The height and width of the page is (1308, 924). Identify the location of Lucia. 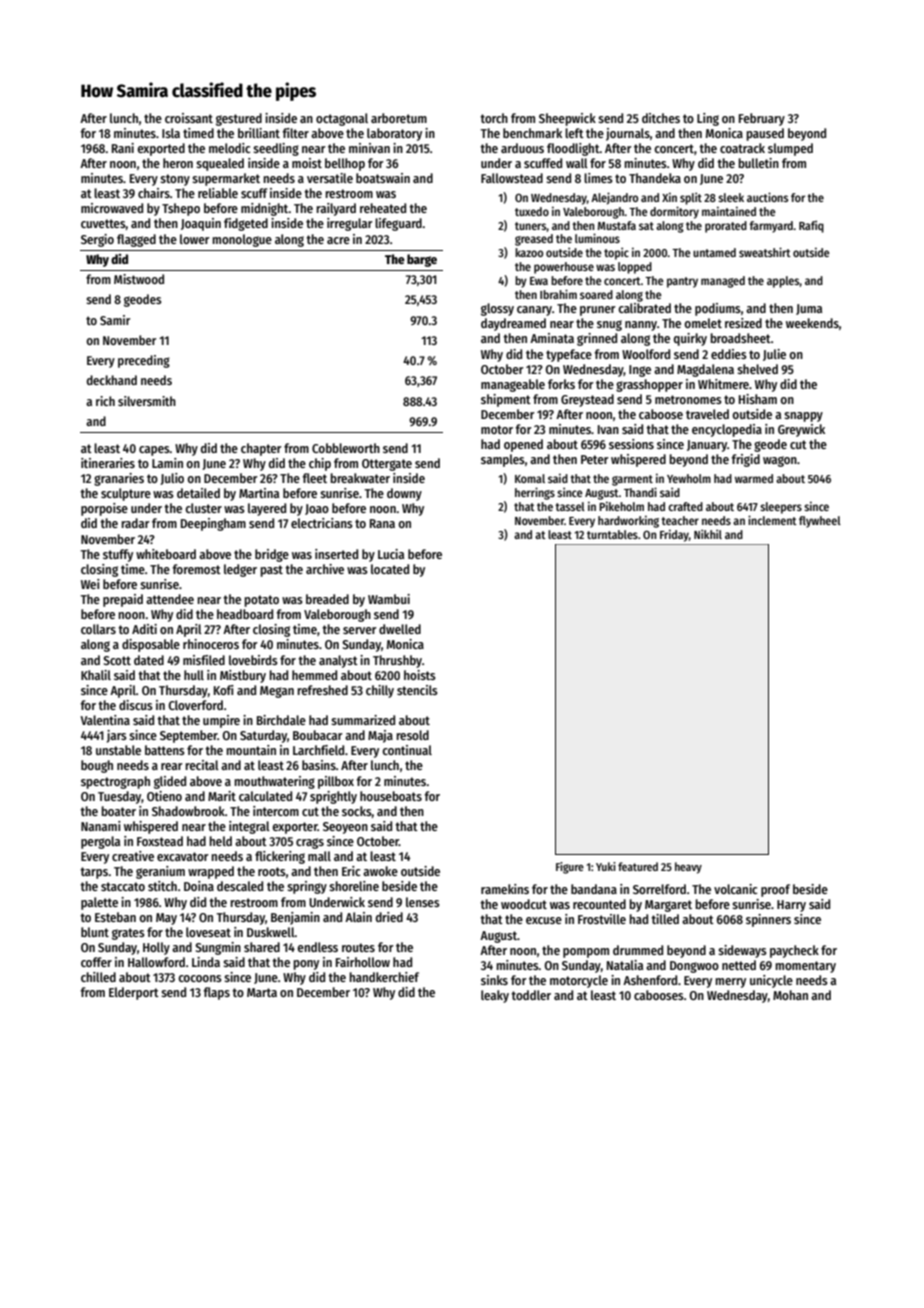
(391, 554).
